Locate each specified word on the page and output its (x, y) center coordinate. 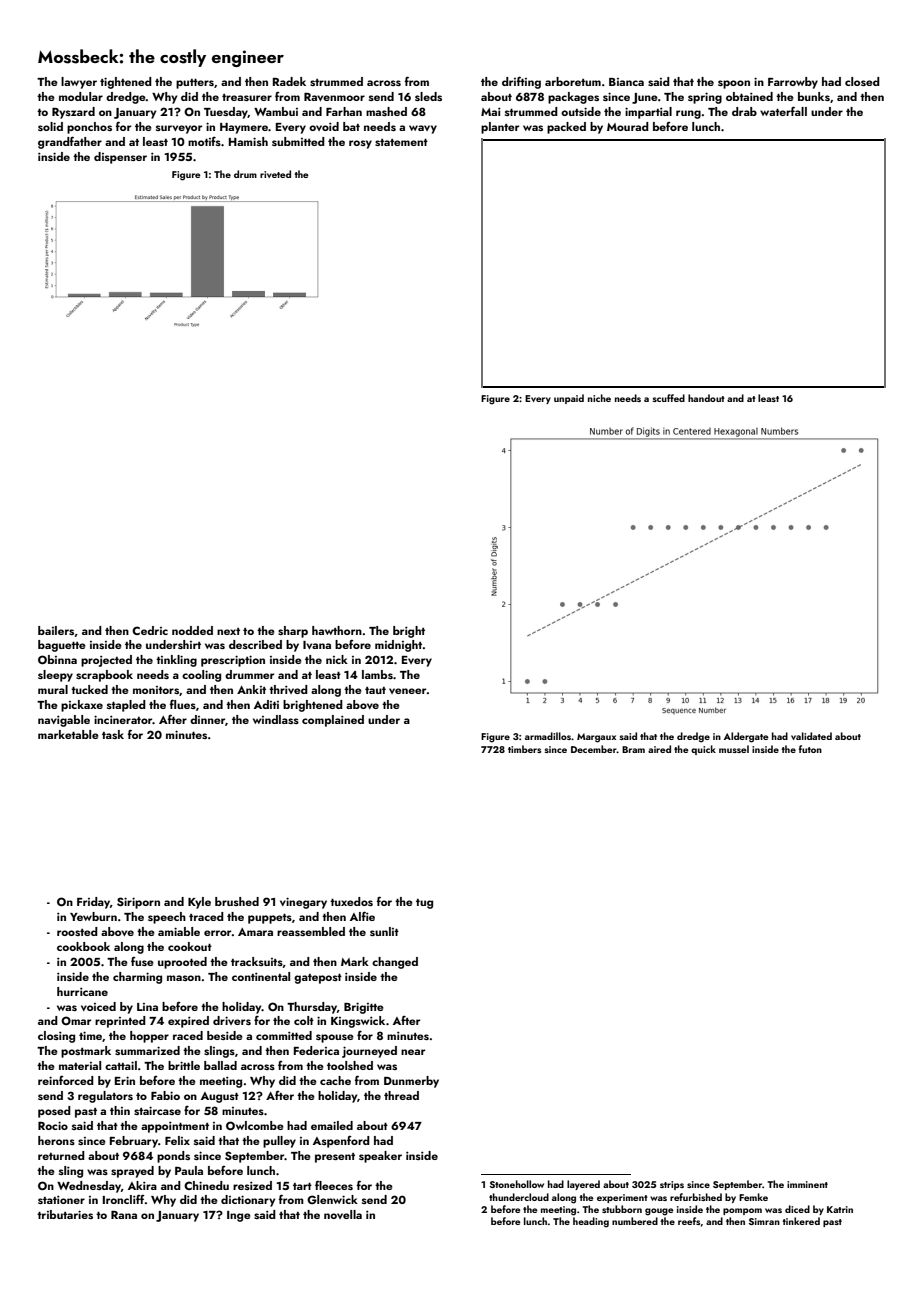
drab (744, 111)
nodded (192, 630)
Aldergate (746, 737)
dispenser (120, 158)
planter (500, 128)
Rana (124, 1214)
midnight (398, 646)
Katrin (840, 1209)
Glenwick (332, 1199)
